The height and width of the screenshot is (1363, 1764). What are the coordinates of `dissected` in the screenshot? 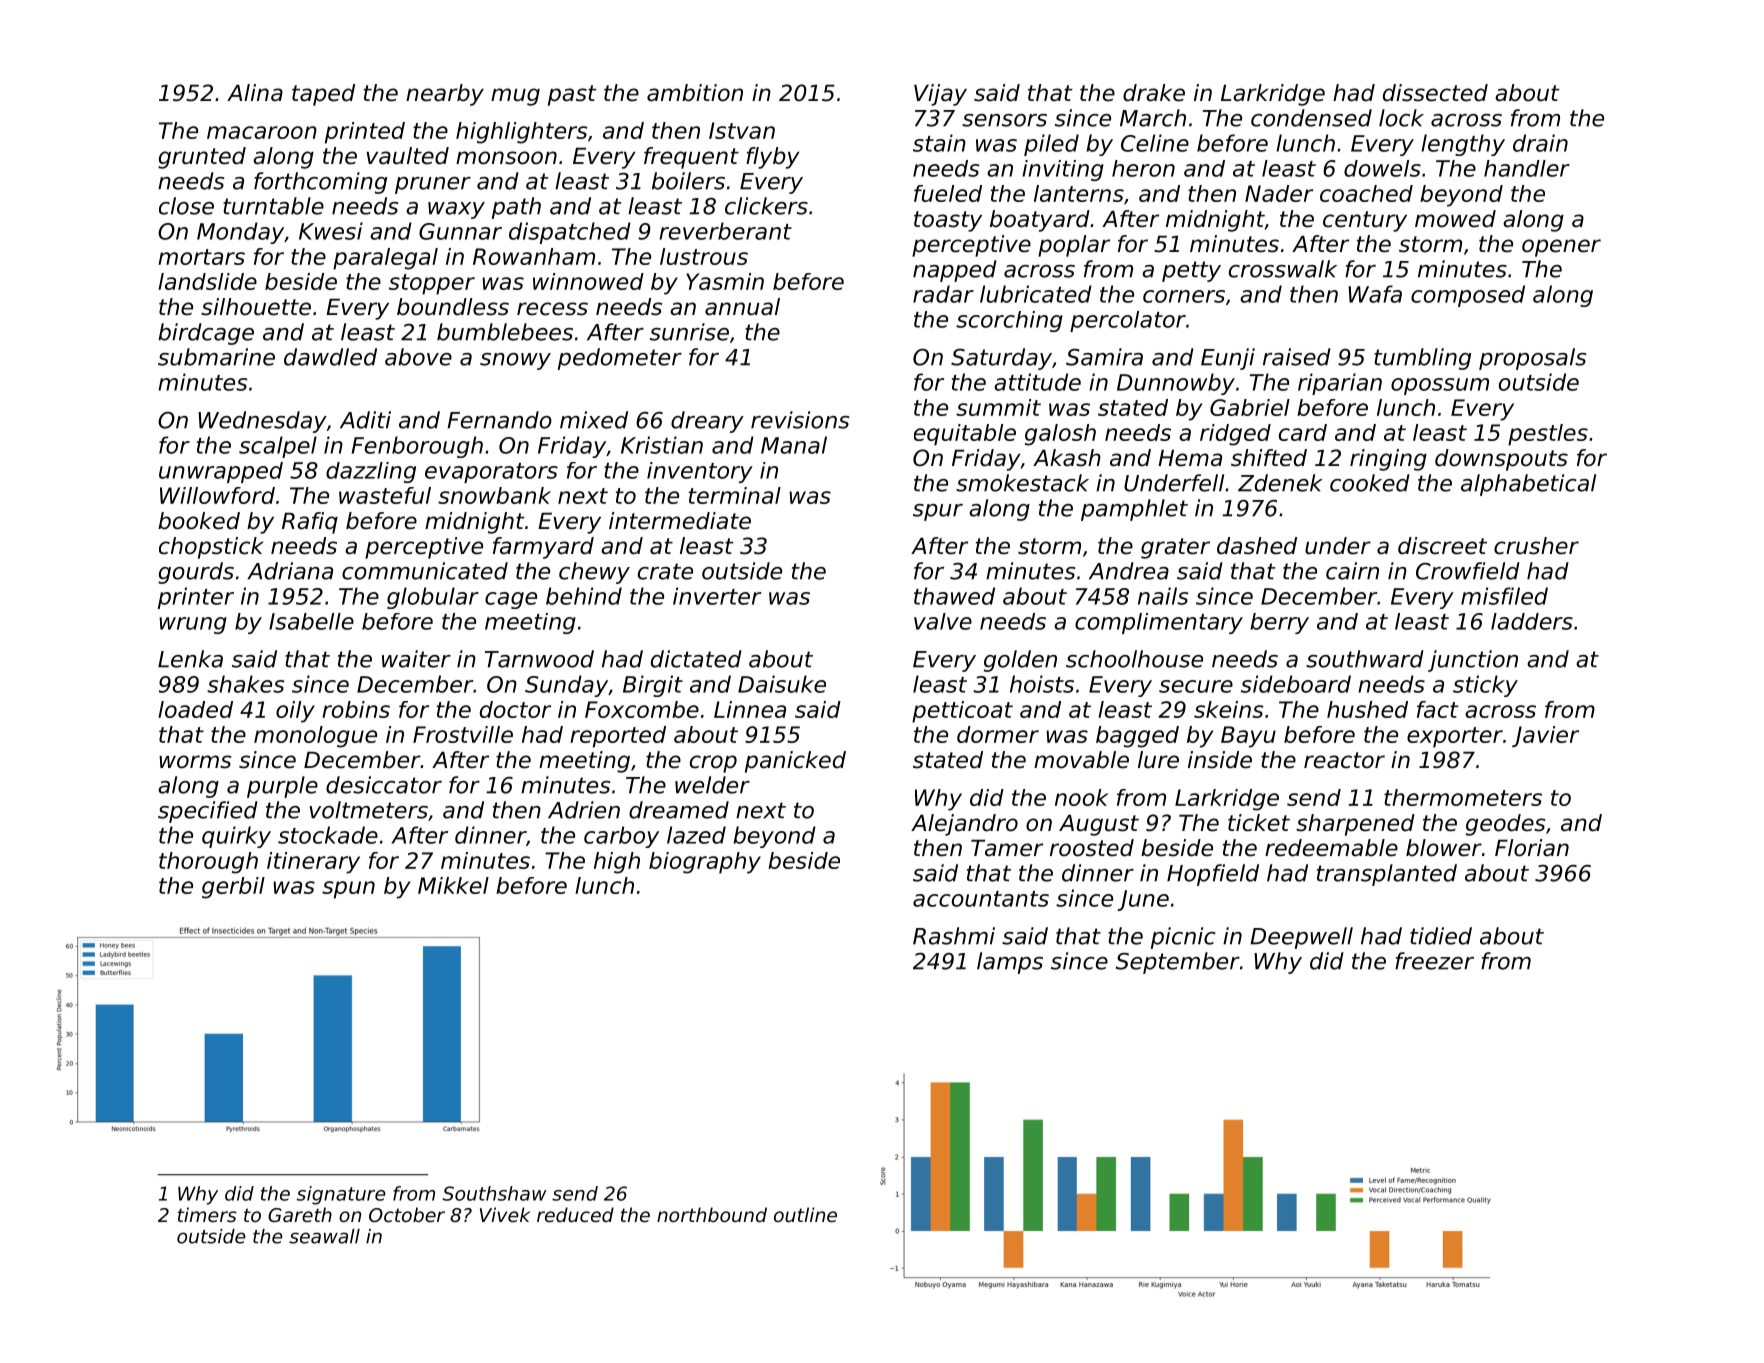 It's located at (1435, 93).
